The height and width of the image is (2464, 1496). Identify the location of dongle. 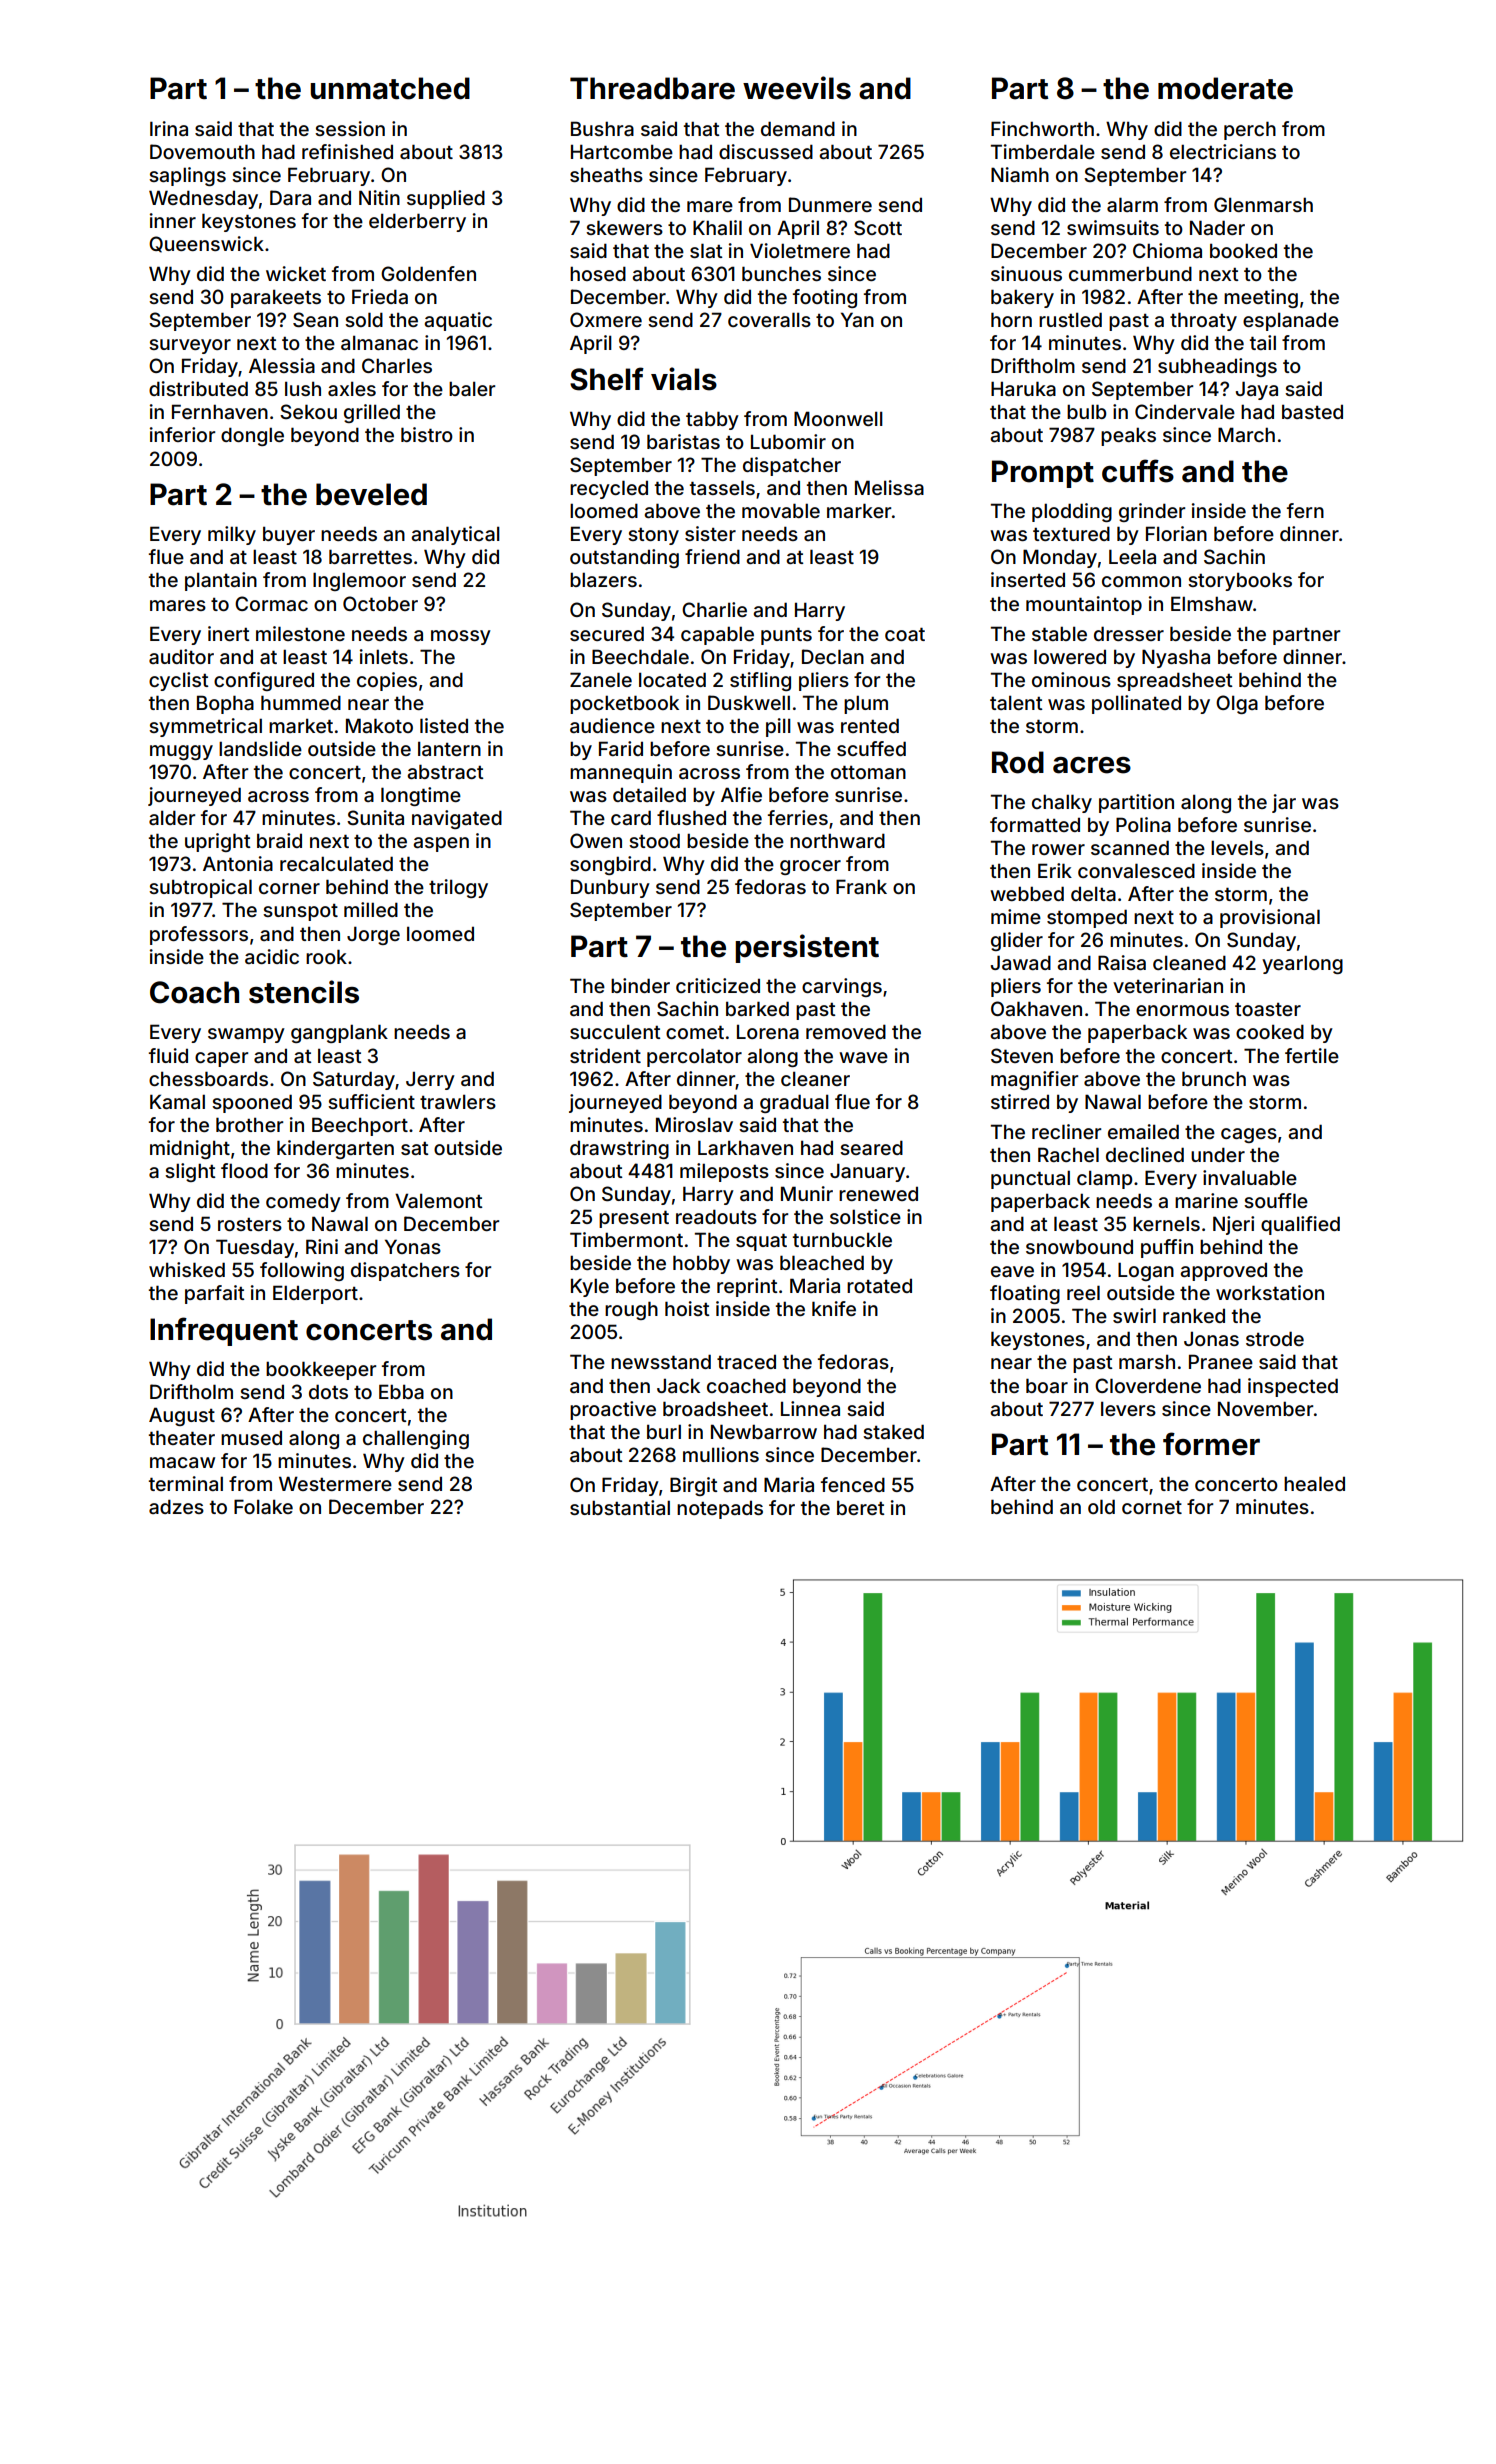
(252, 436).
